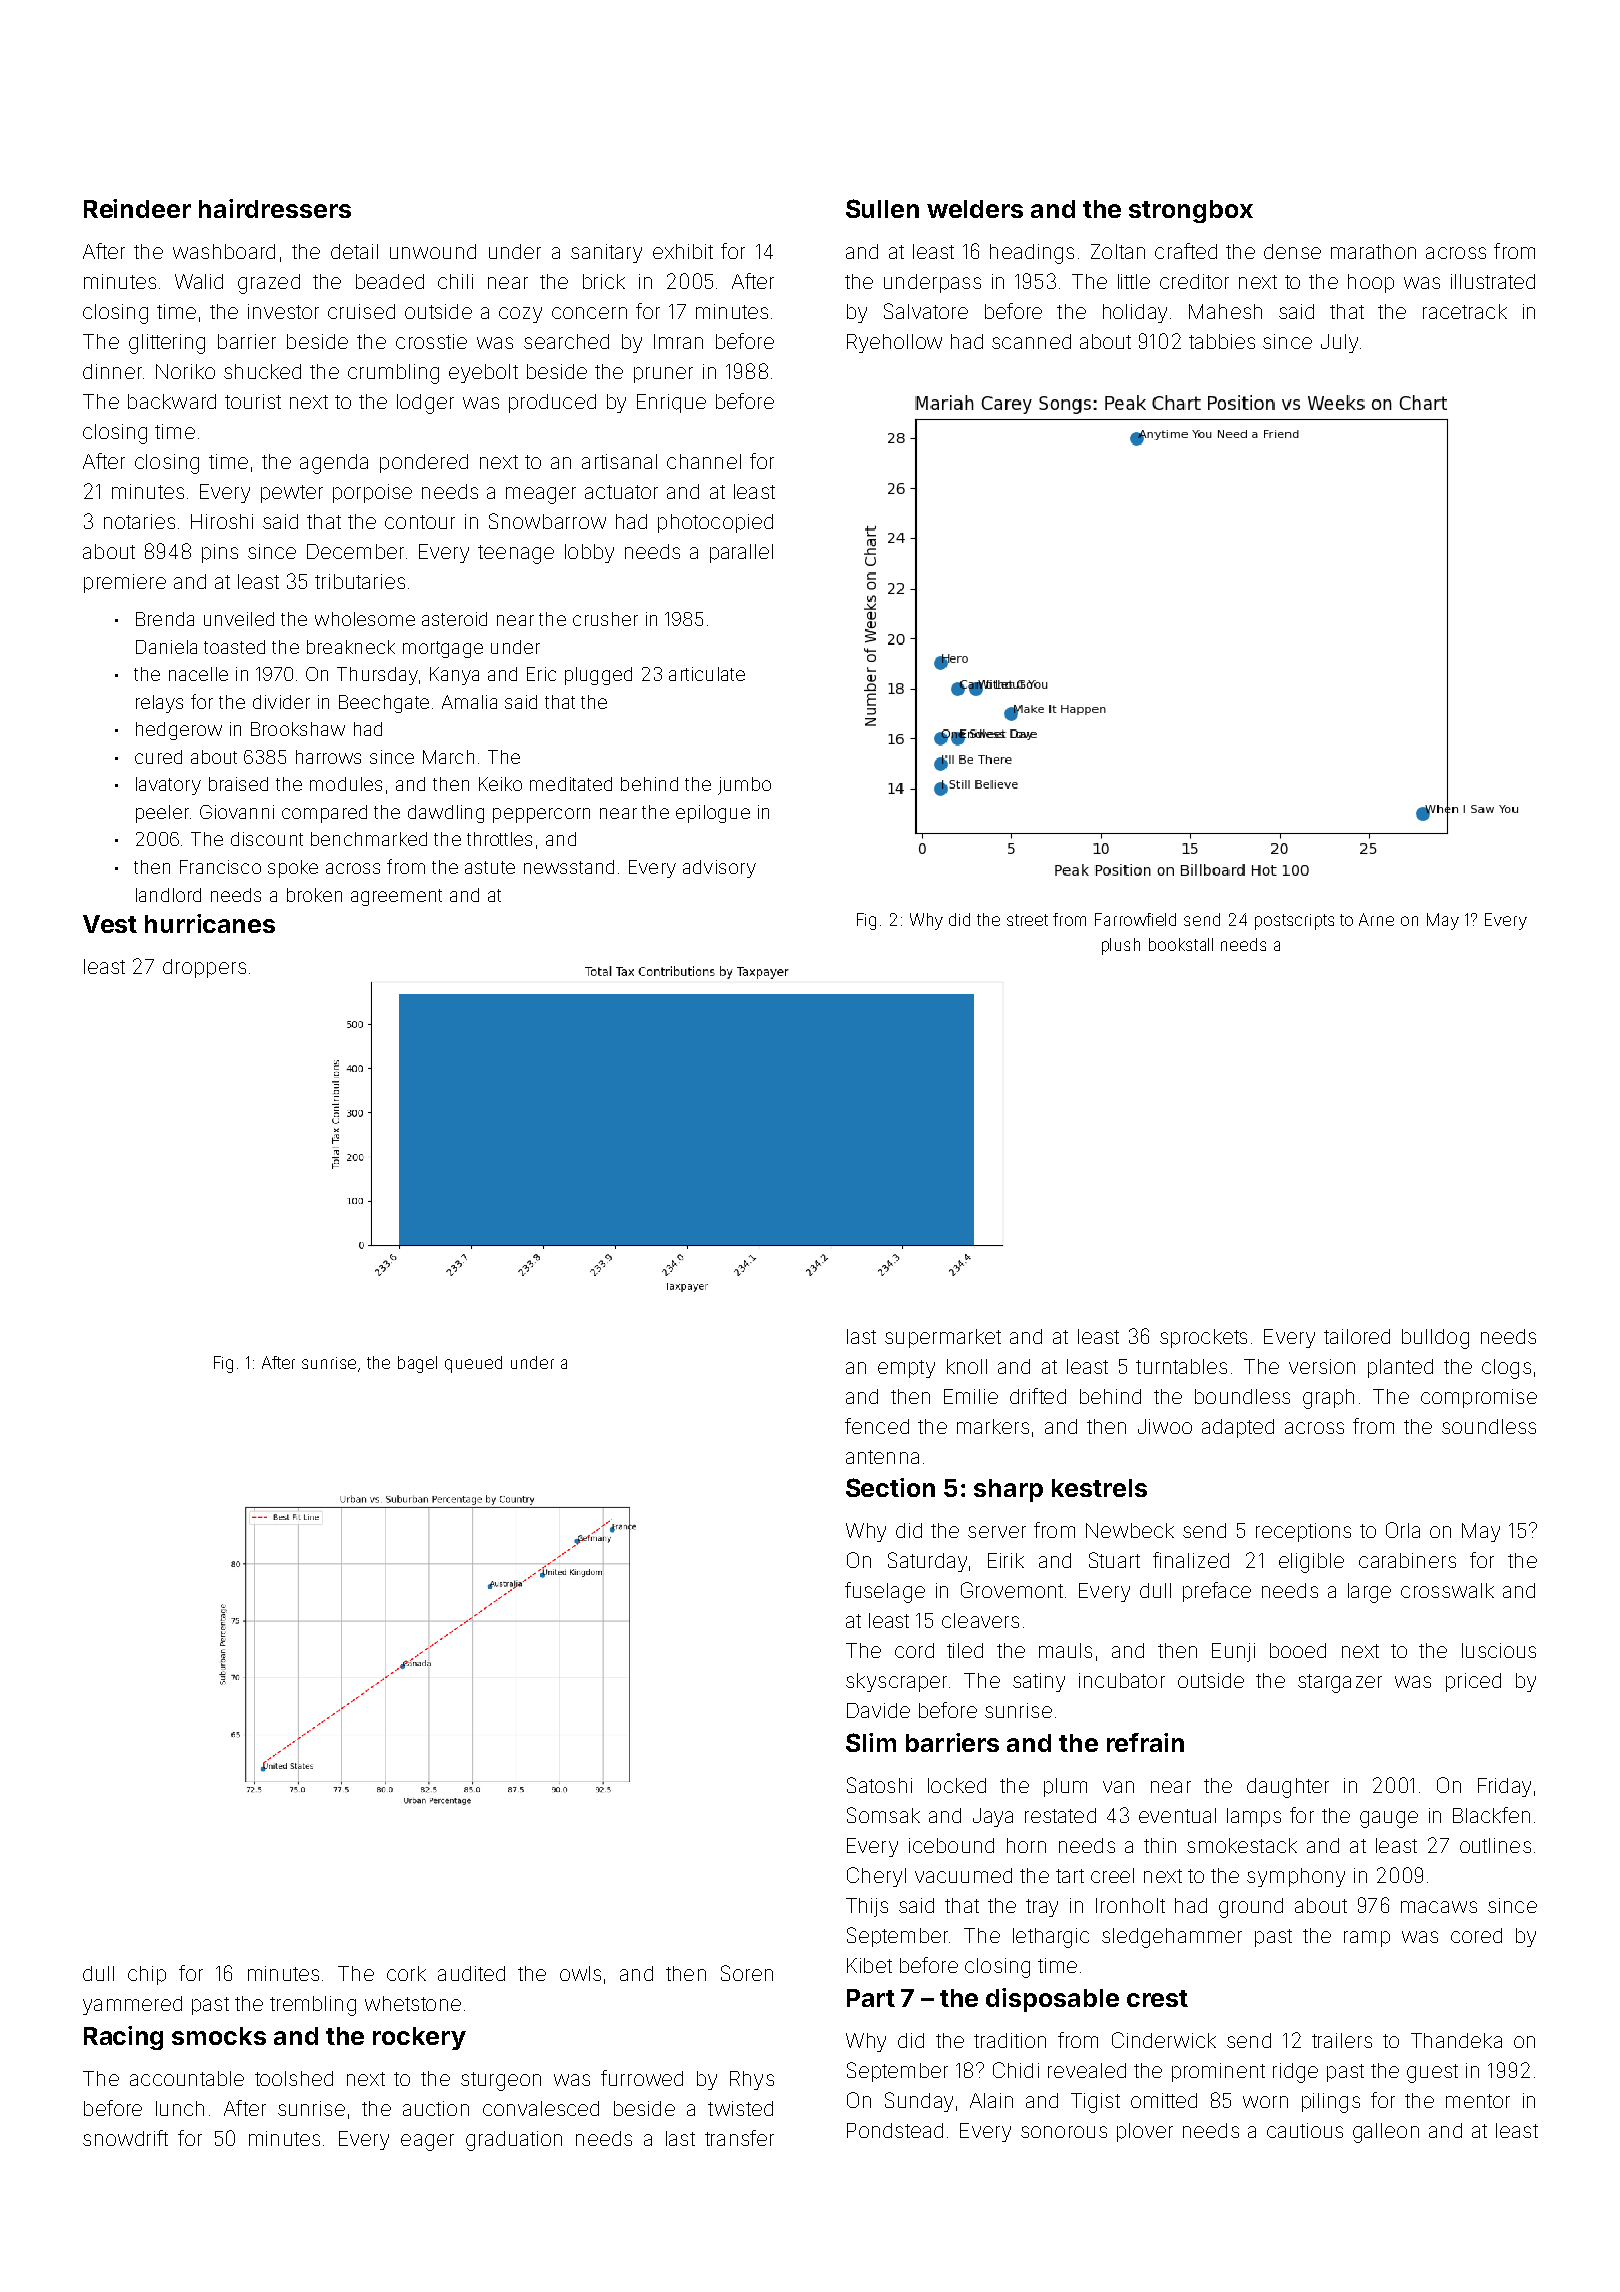  What do you see at coordinates (1305, 2130) in the screenshot?
I see `cautious` at bounding box center [1305, 2130].
